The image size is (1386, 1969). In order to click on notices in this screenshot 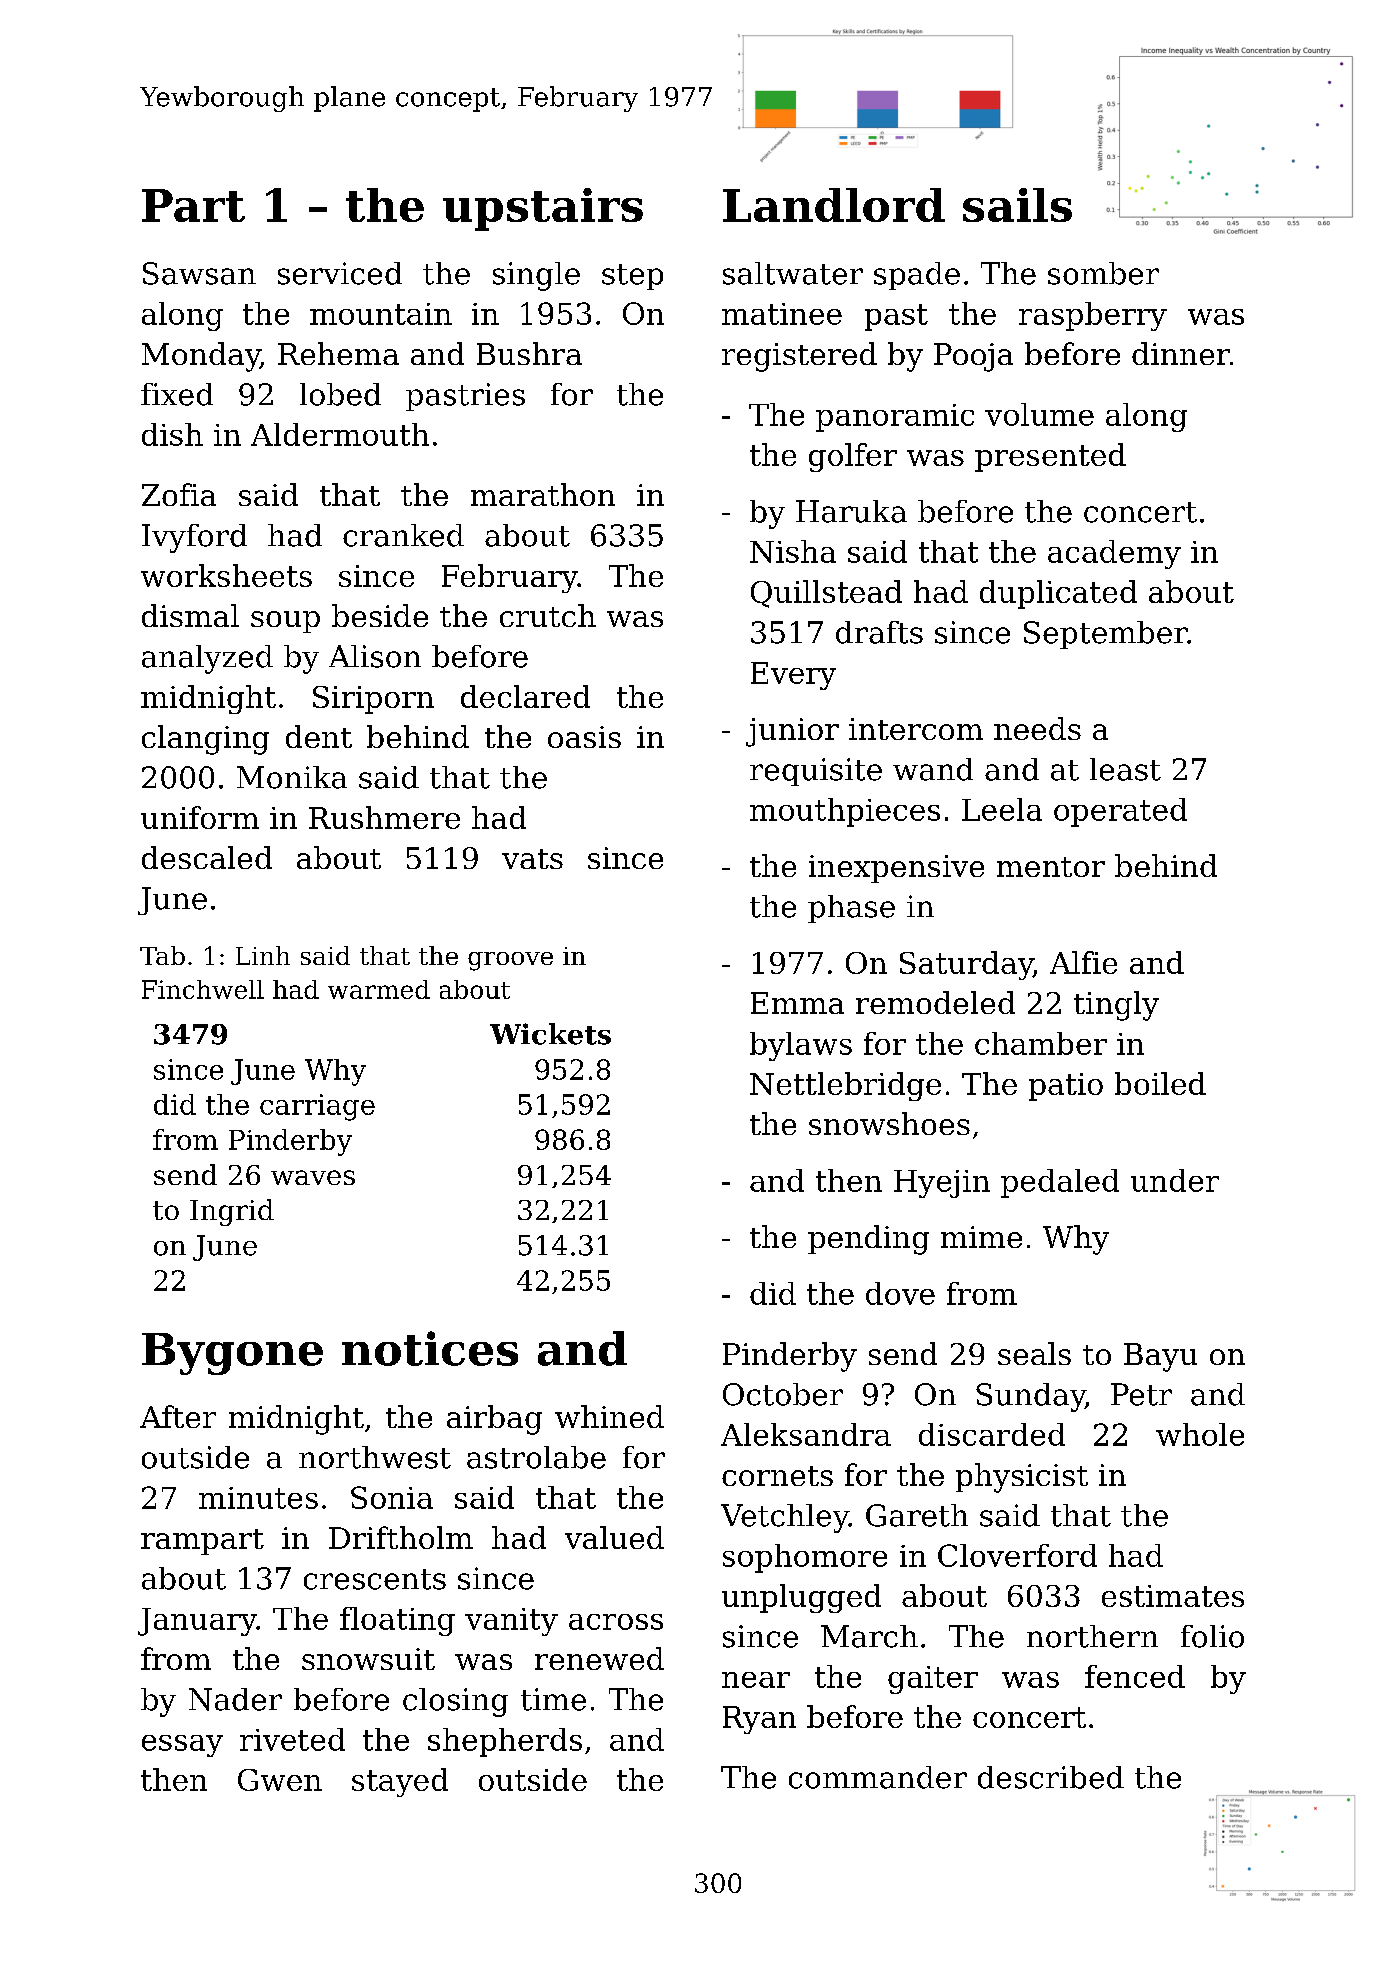, I will do `click(430, 1348)`.
